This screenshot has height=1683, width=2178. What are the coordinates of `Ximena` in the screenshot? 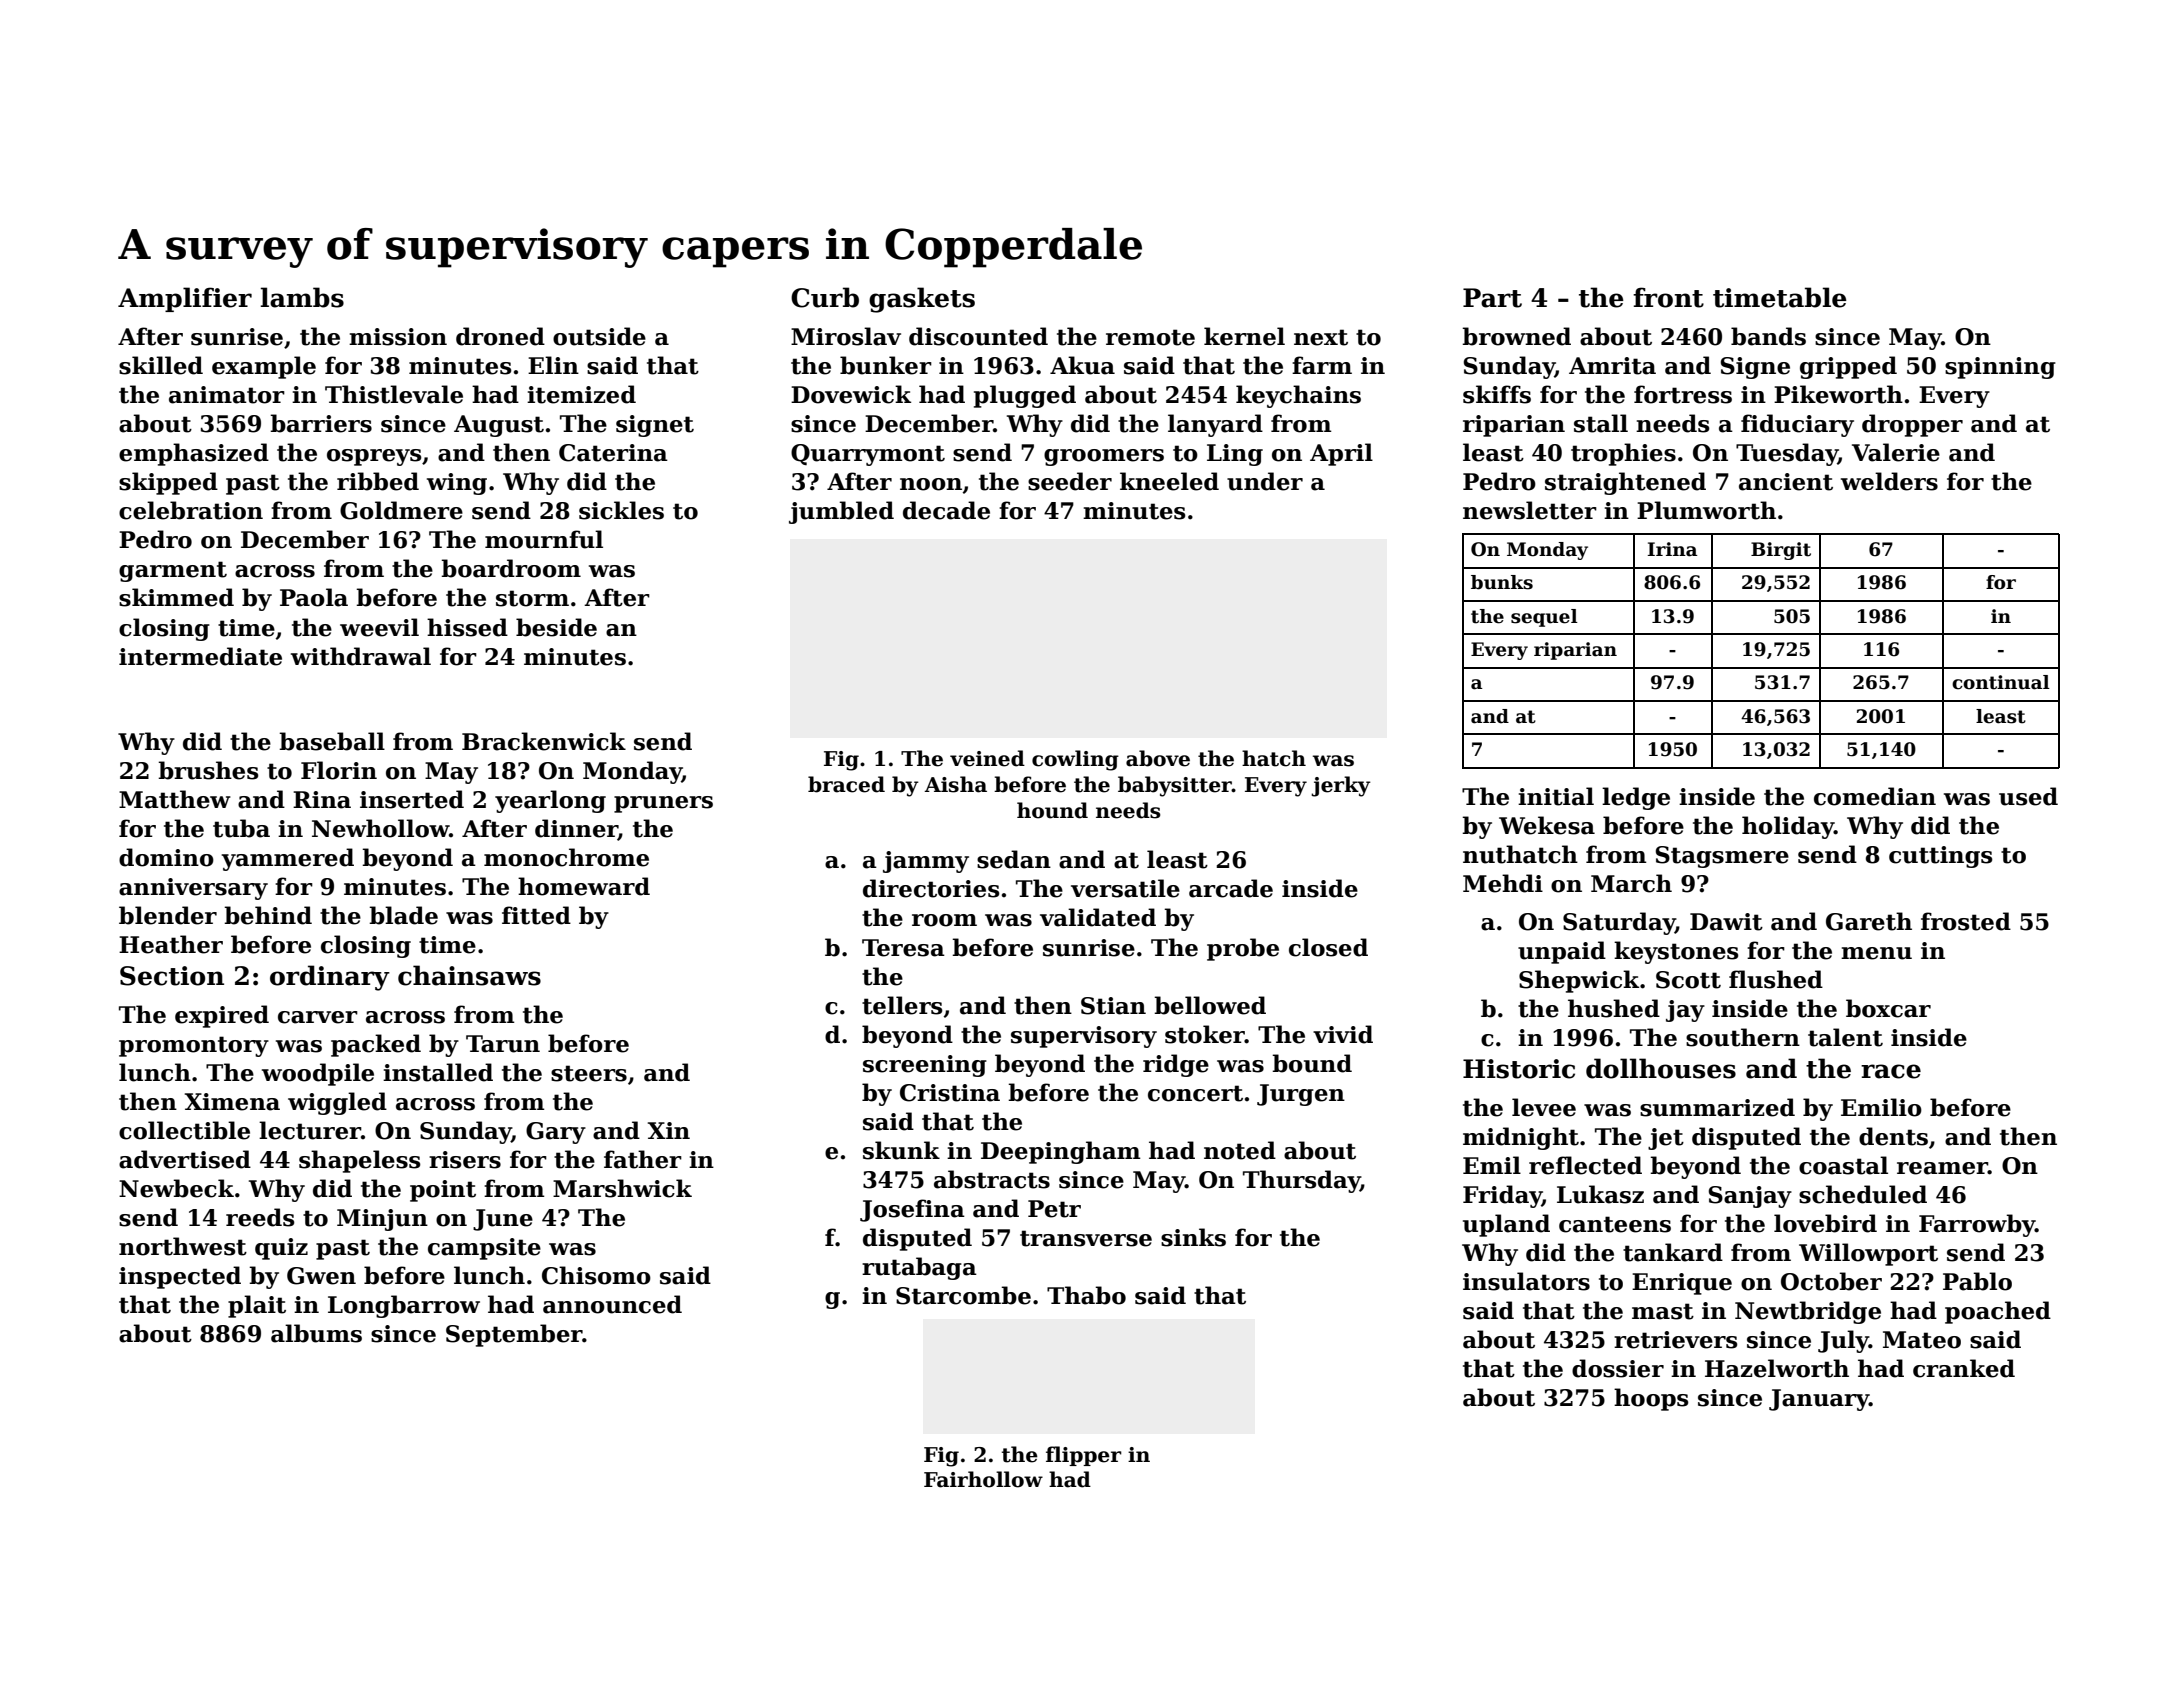 It's located at (232, 1102).
